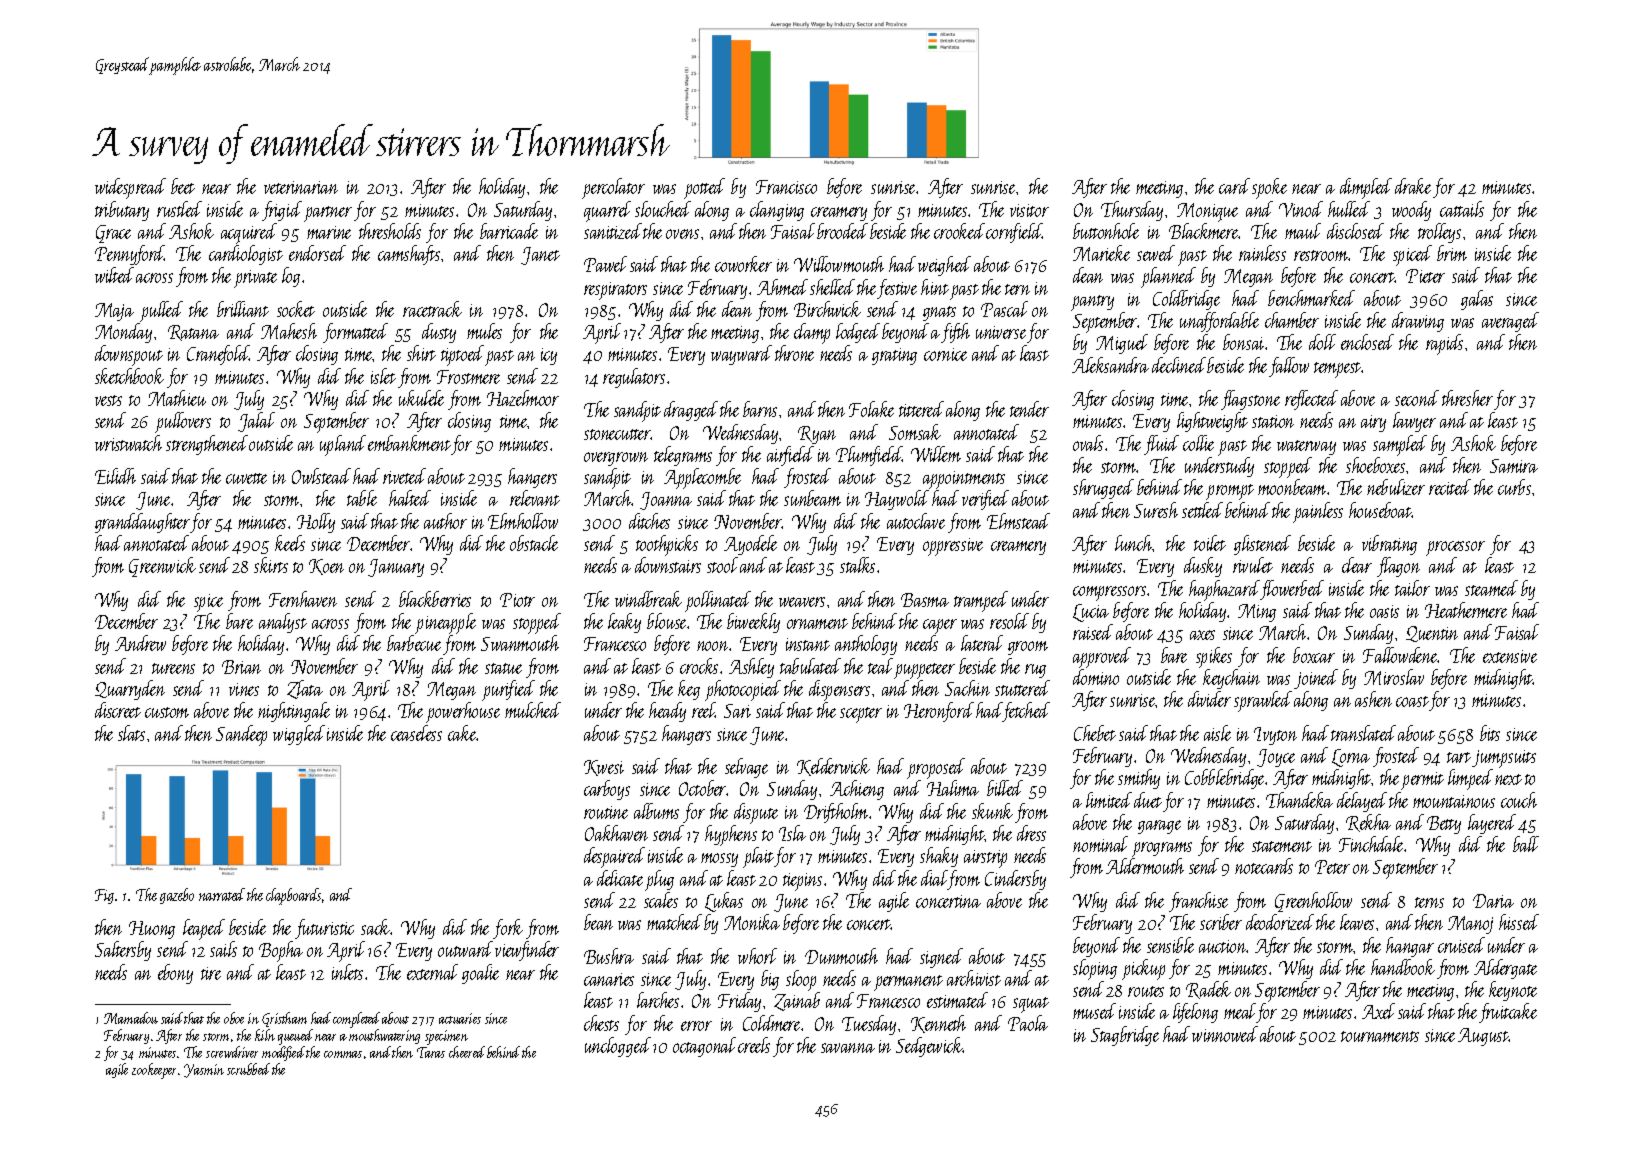  What do you see at coordinates (944, 266) in the image?
I see `weighed` at bounding box center [944, 266].
